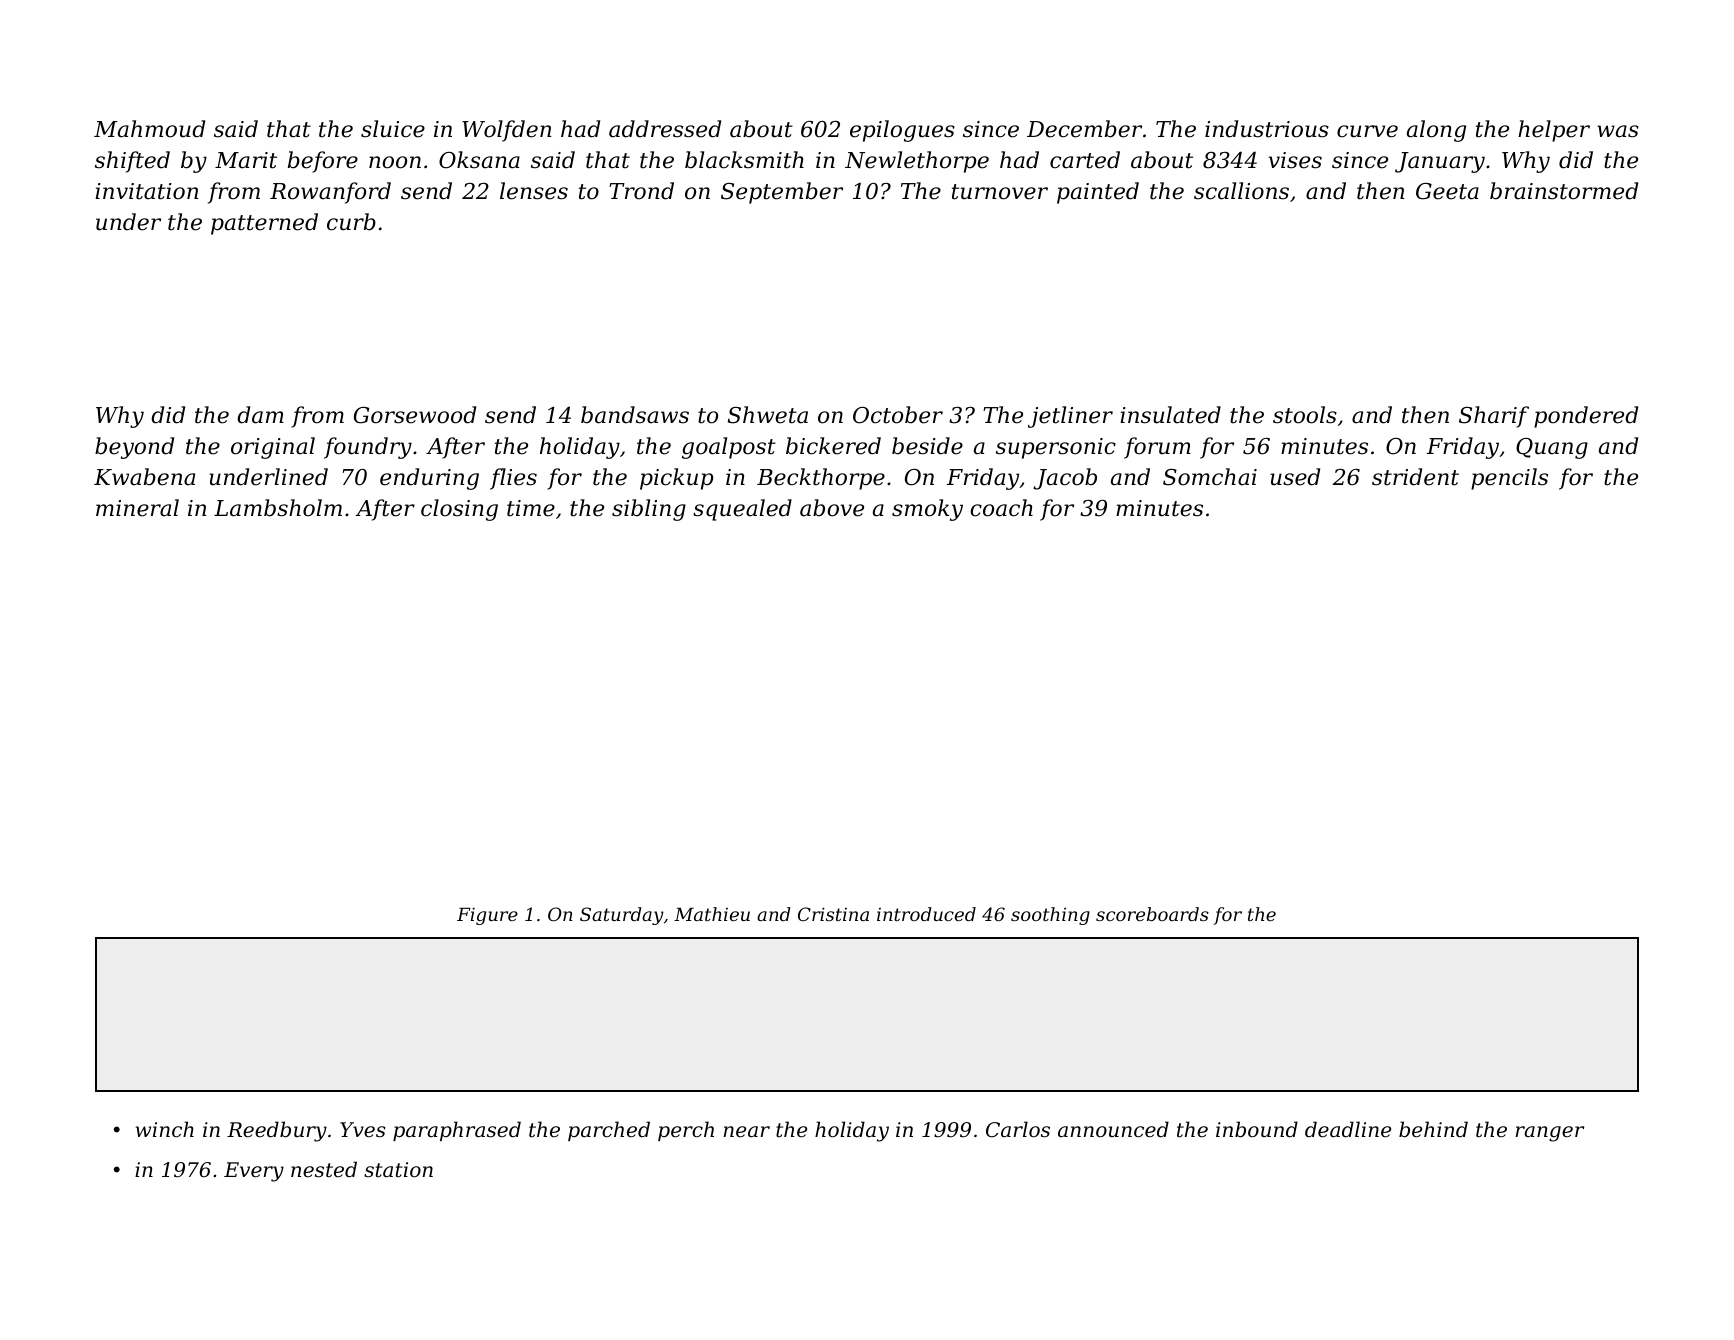 This screenshot has height=1340, width=1734. Describe the element at coordinates (351, 222) in the screenshot. I see `curb` at that location.
